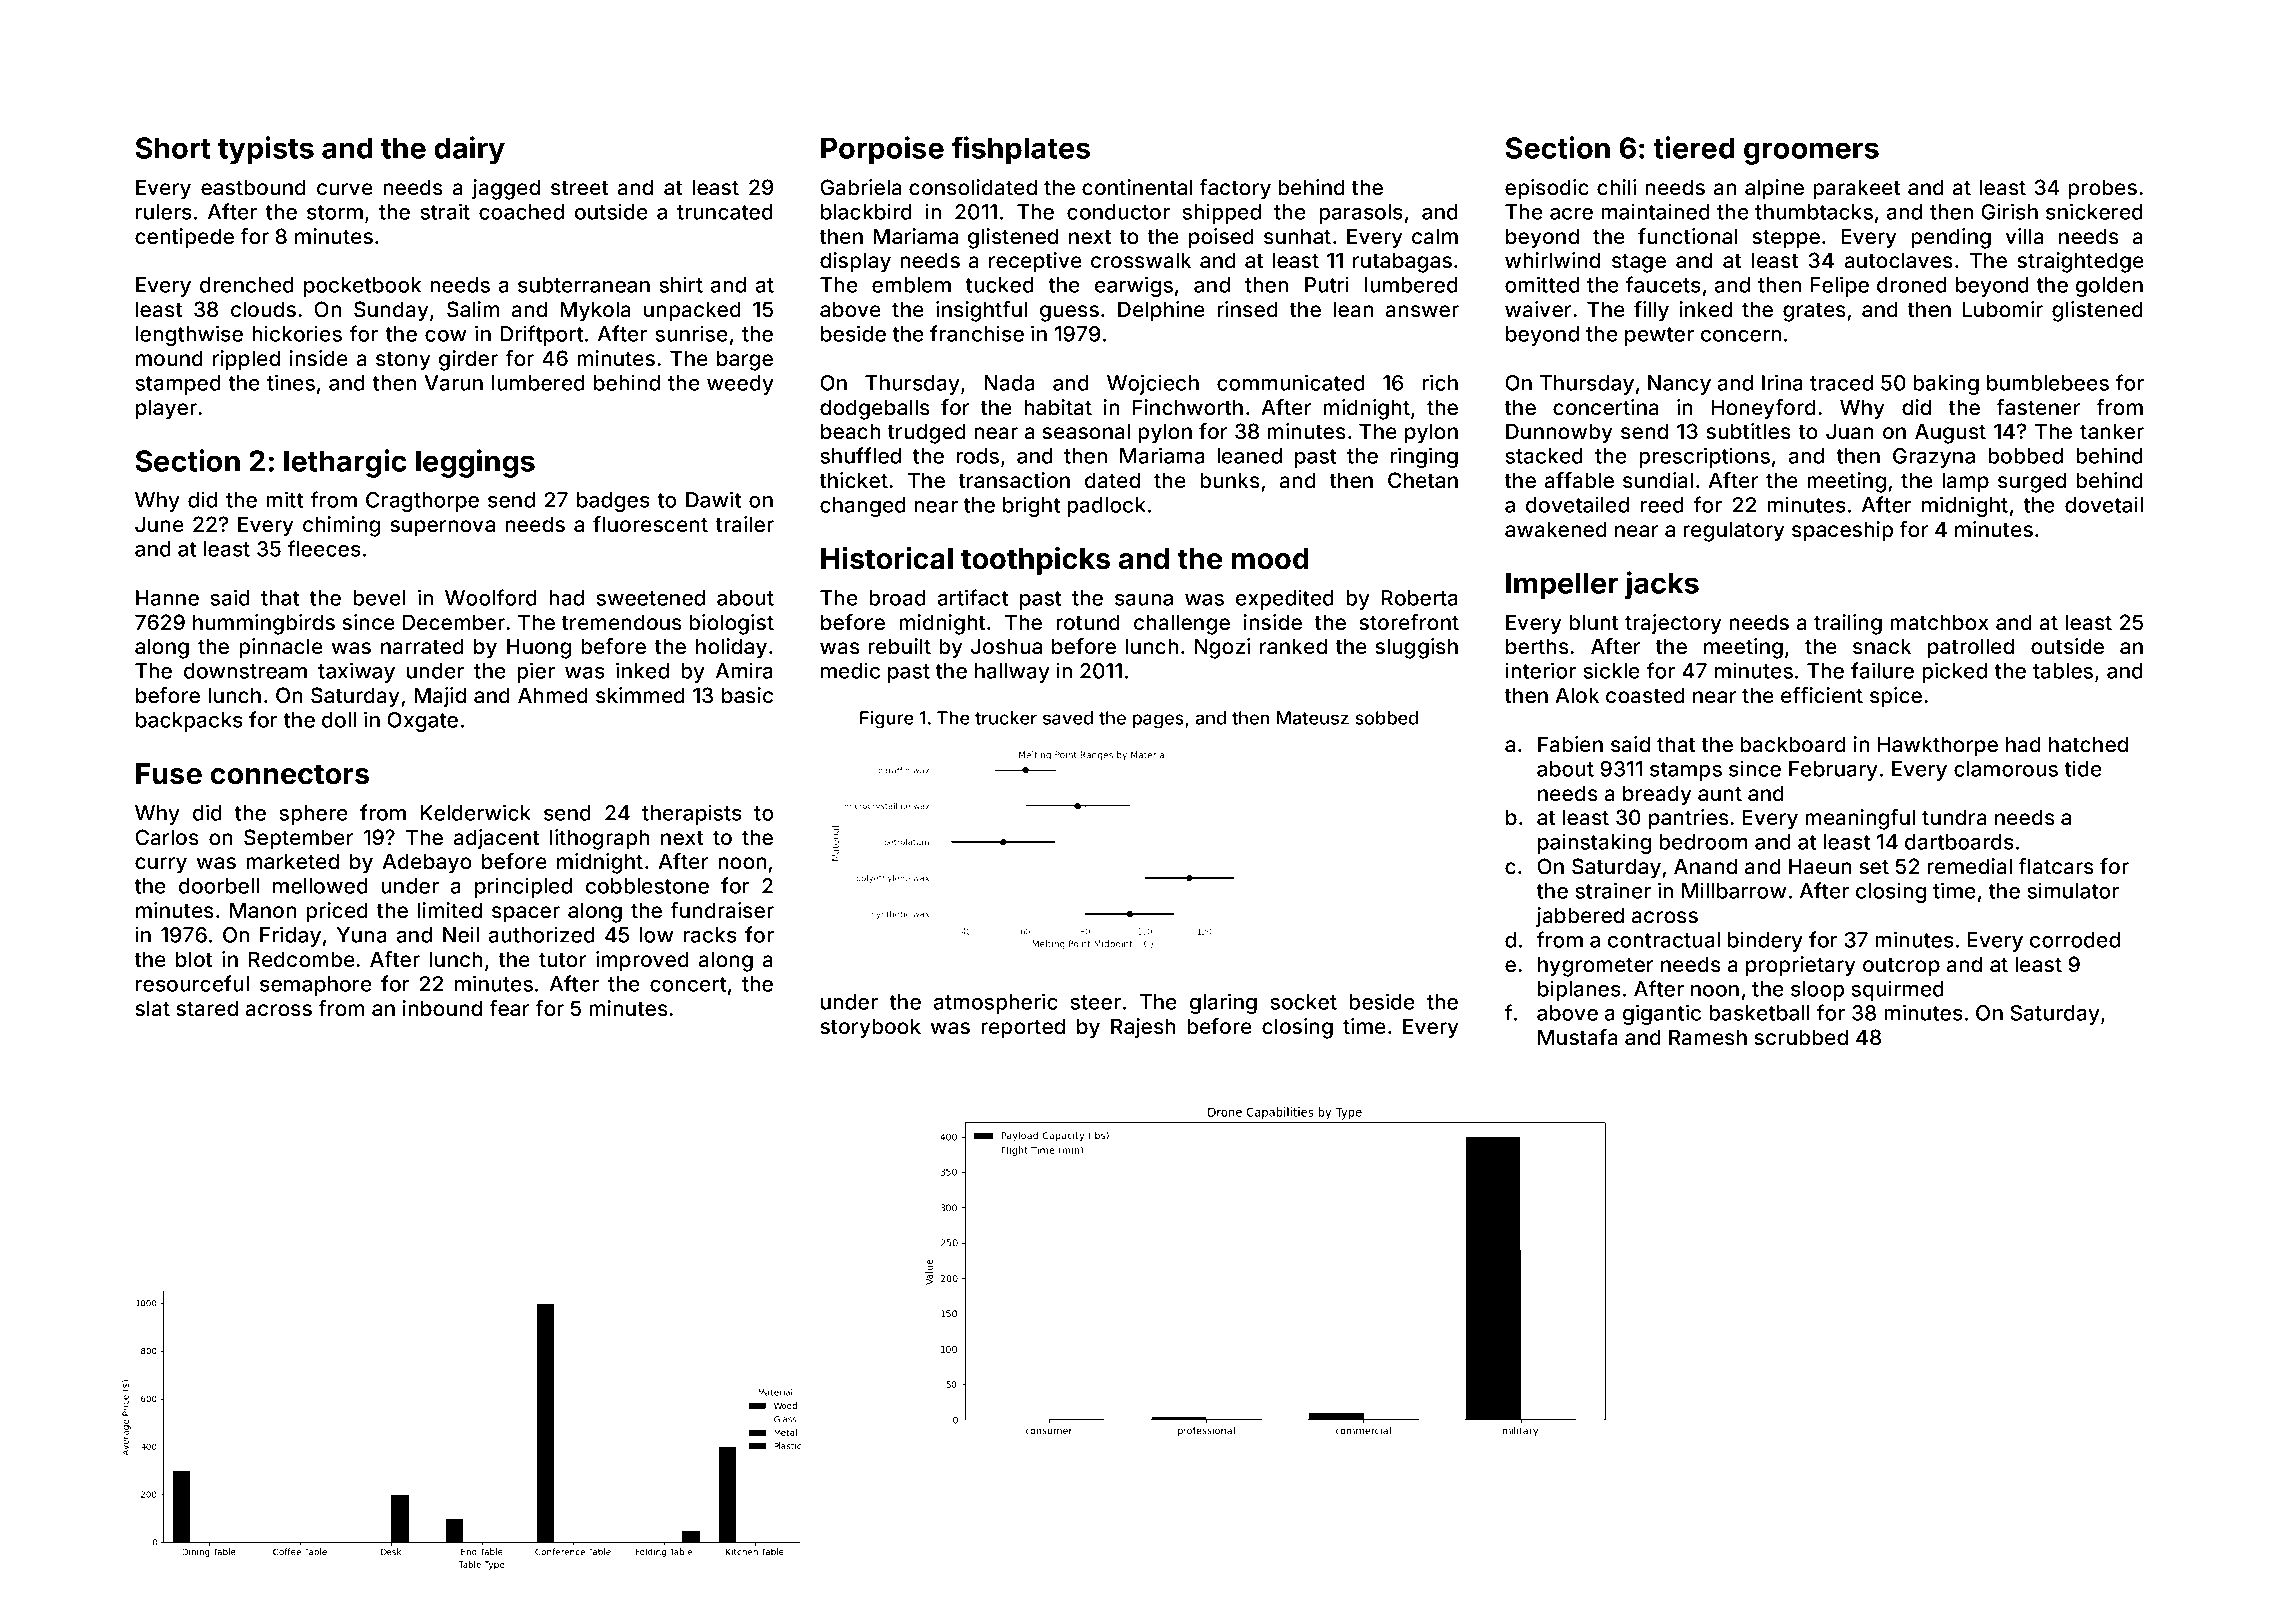 This image has height=1612, width=2279. I want to click on hatched, so click(2088, 744).
